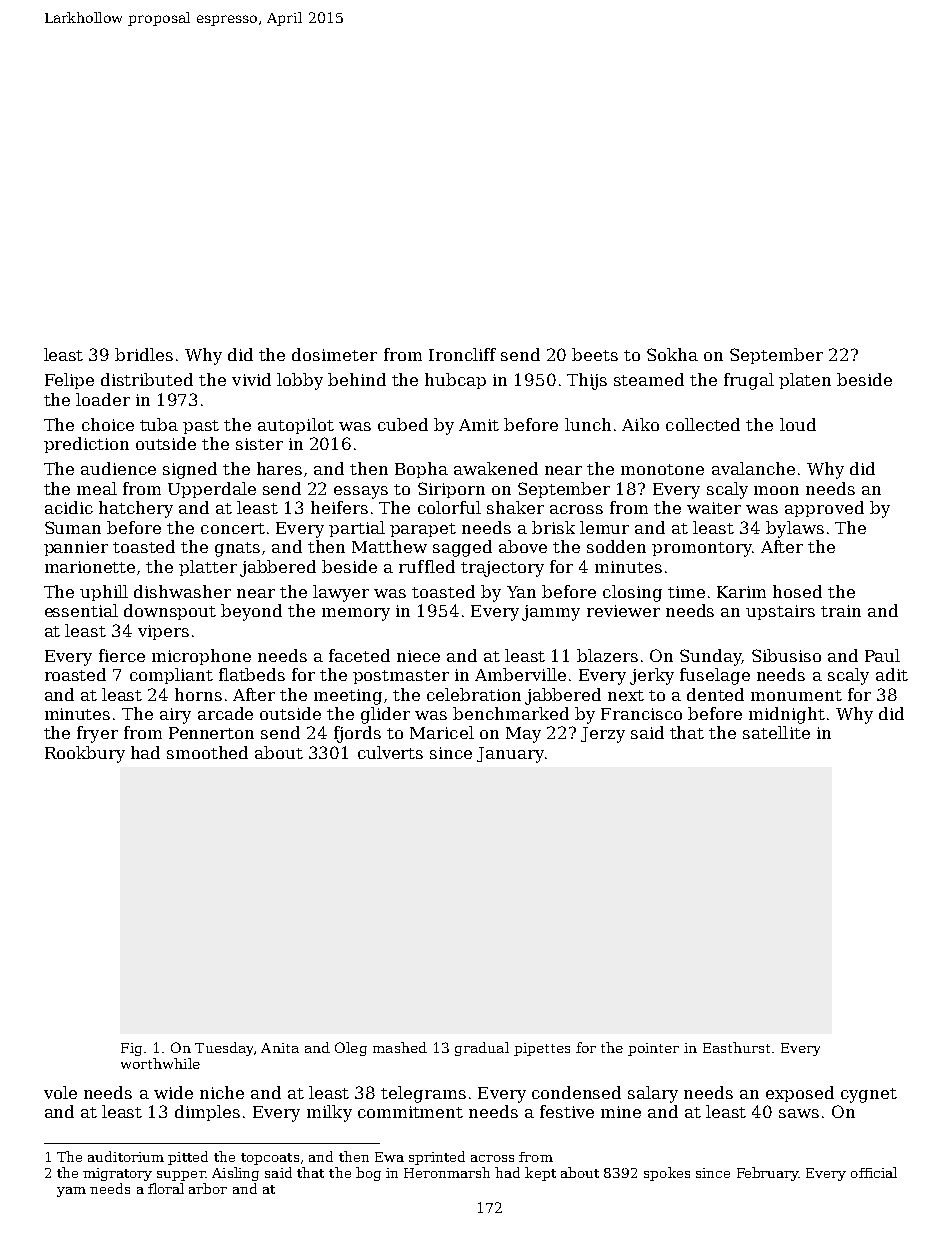 Image resolution: width=952 pixels, height=1233 pixels. What do you see at coordinates (455, 381) in the page?
I see `hubcap` at bounding box center [455, 381].
